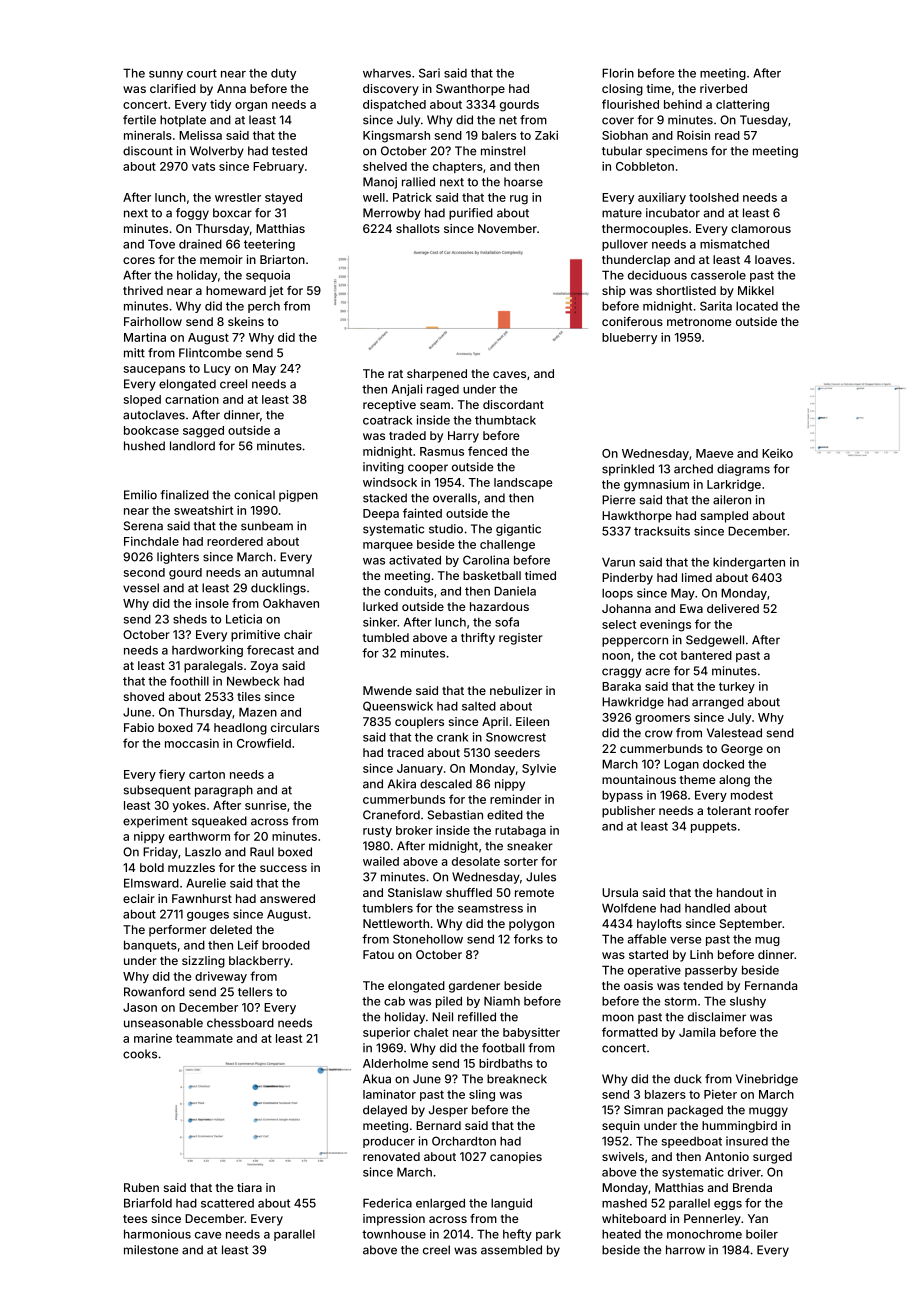  Describe the element at coordinates (470, 90) in the image. I see `Swanthorpe` at that location.
